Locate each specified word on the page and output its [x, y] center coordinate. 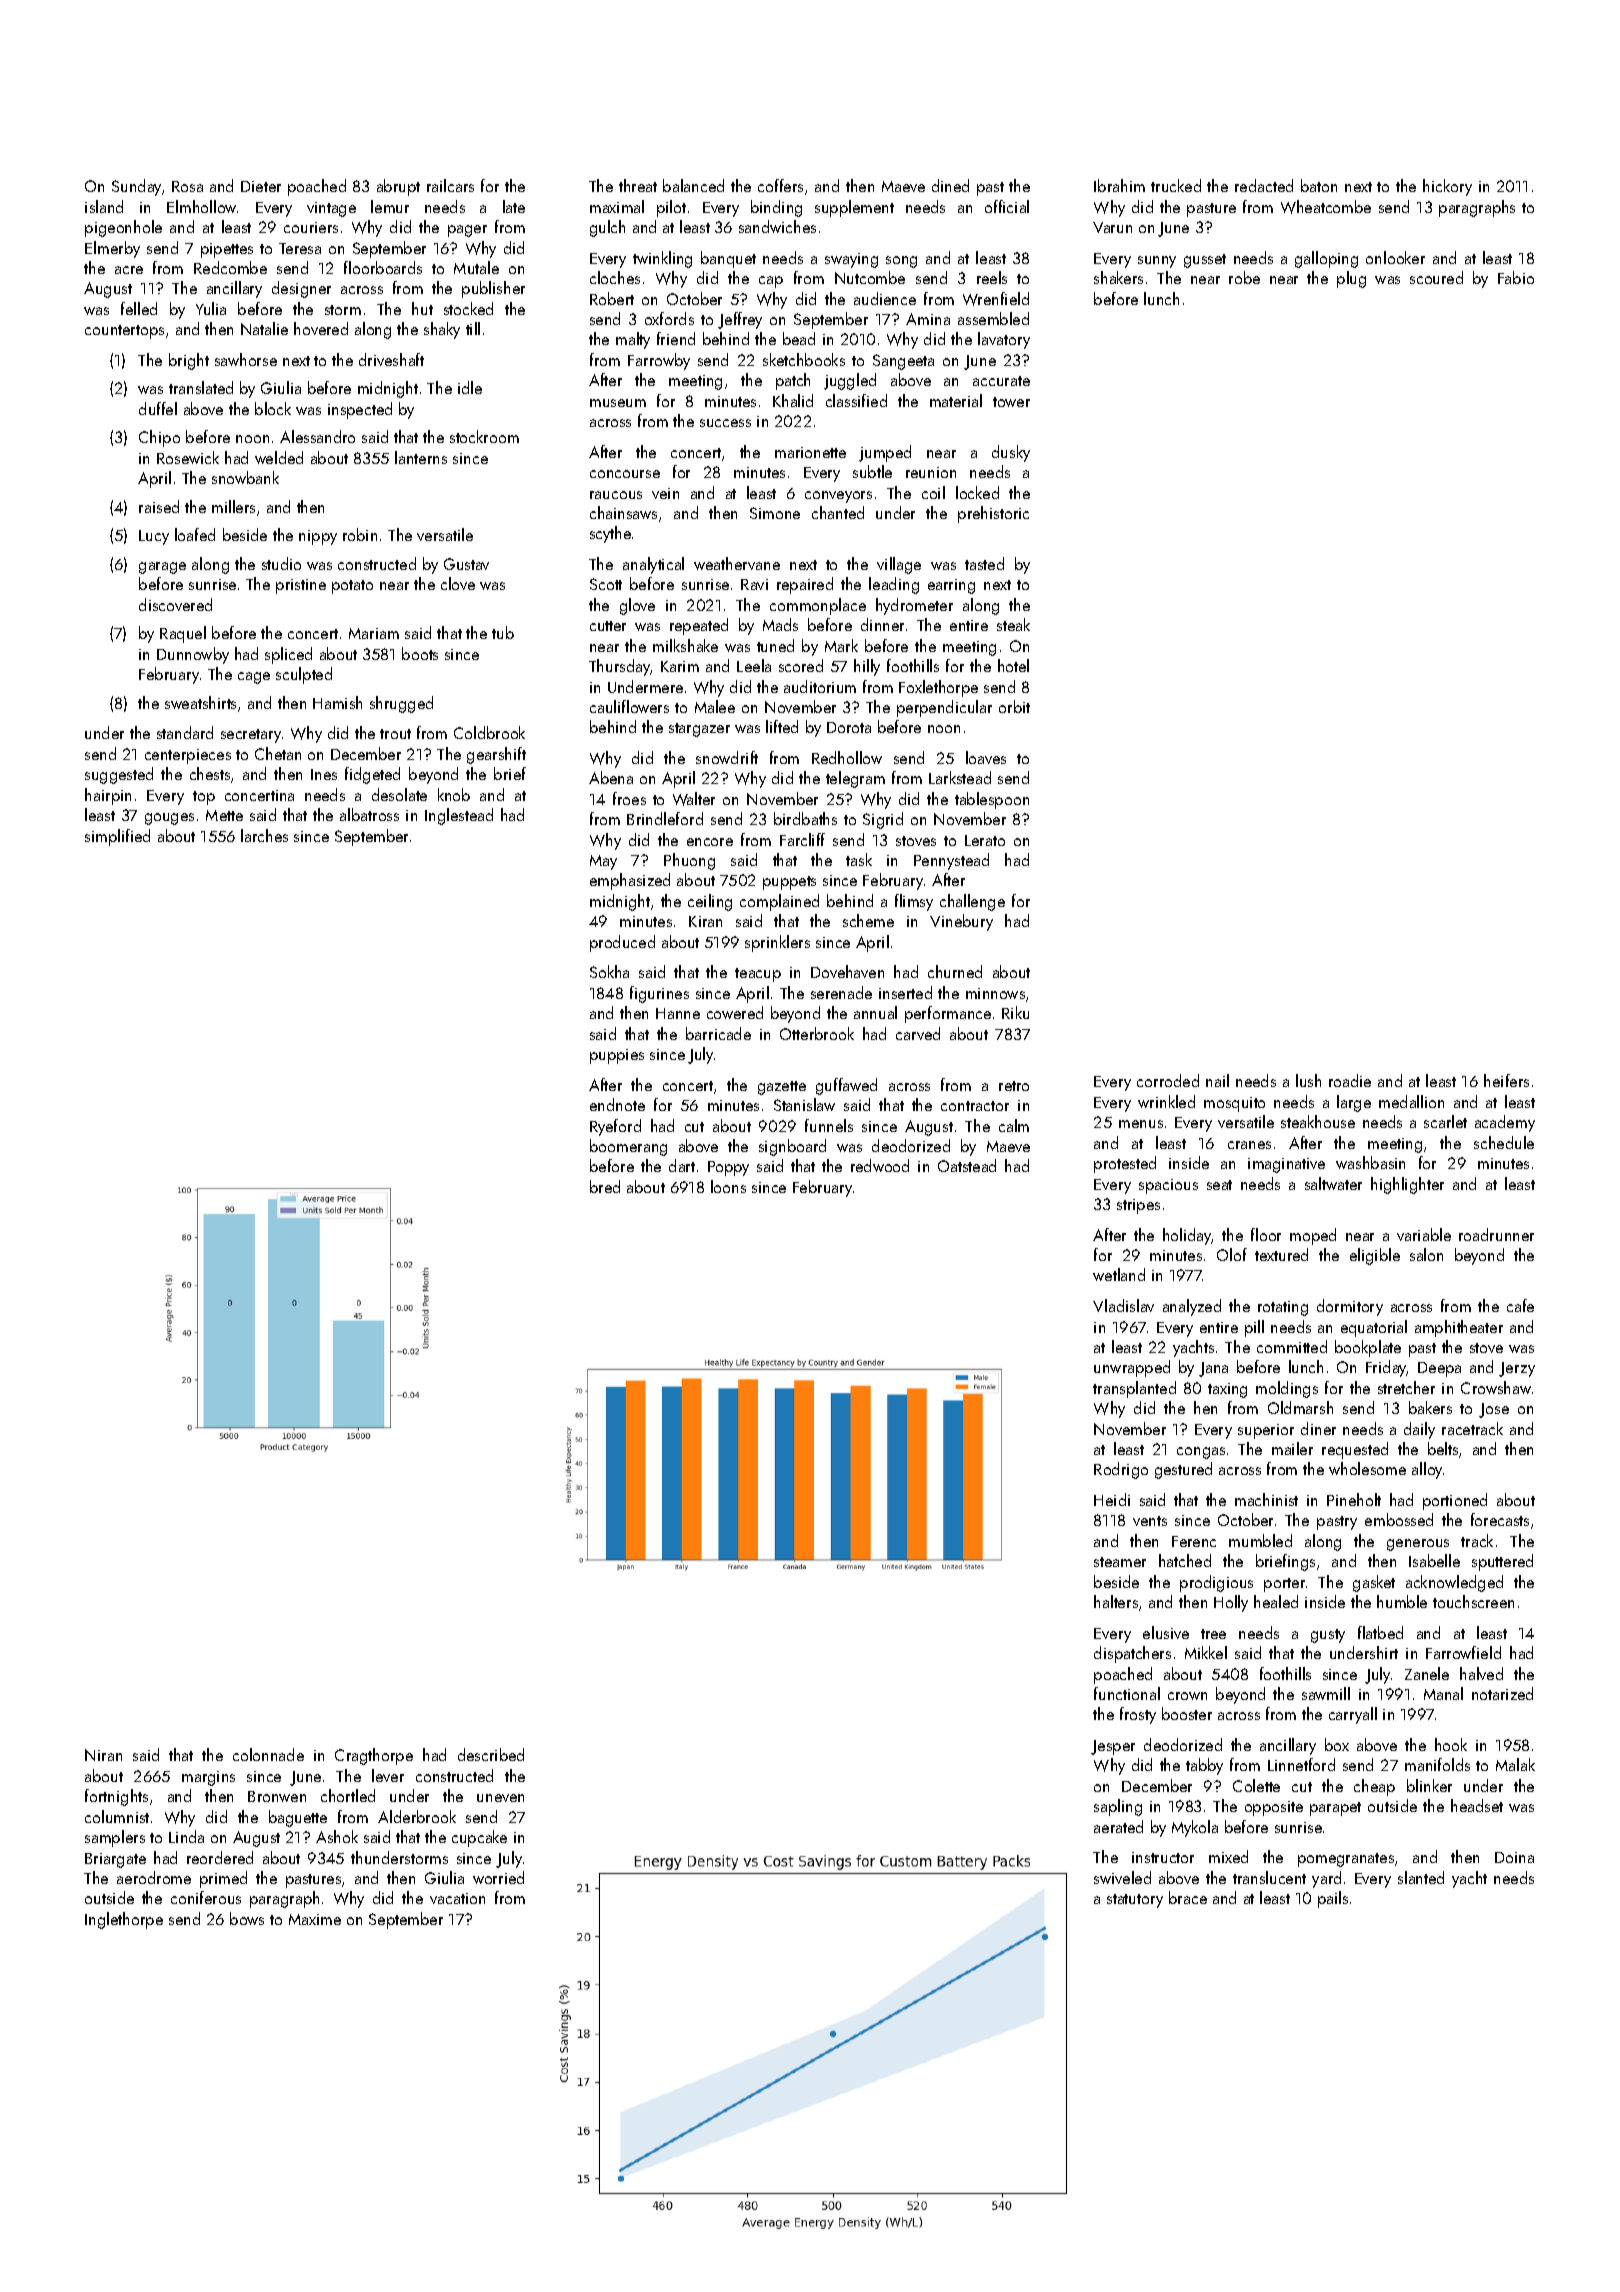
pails [1333, 1899]
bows [247, 1918]
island [104, 206]
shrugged [401, 704]
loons [728, 1186]
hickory [1447, 187]
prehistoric [993, 514]
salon [1426, 1254]
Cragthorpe [374, 1756]
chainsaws [623, 512]
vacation [457, 1898]
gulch [607, 228]
